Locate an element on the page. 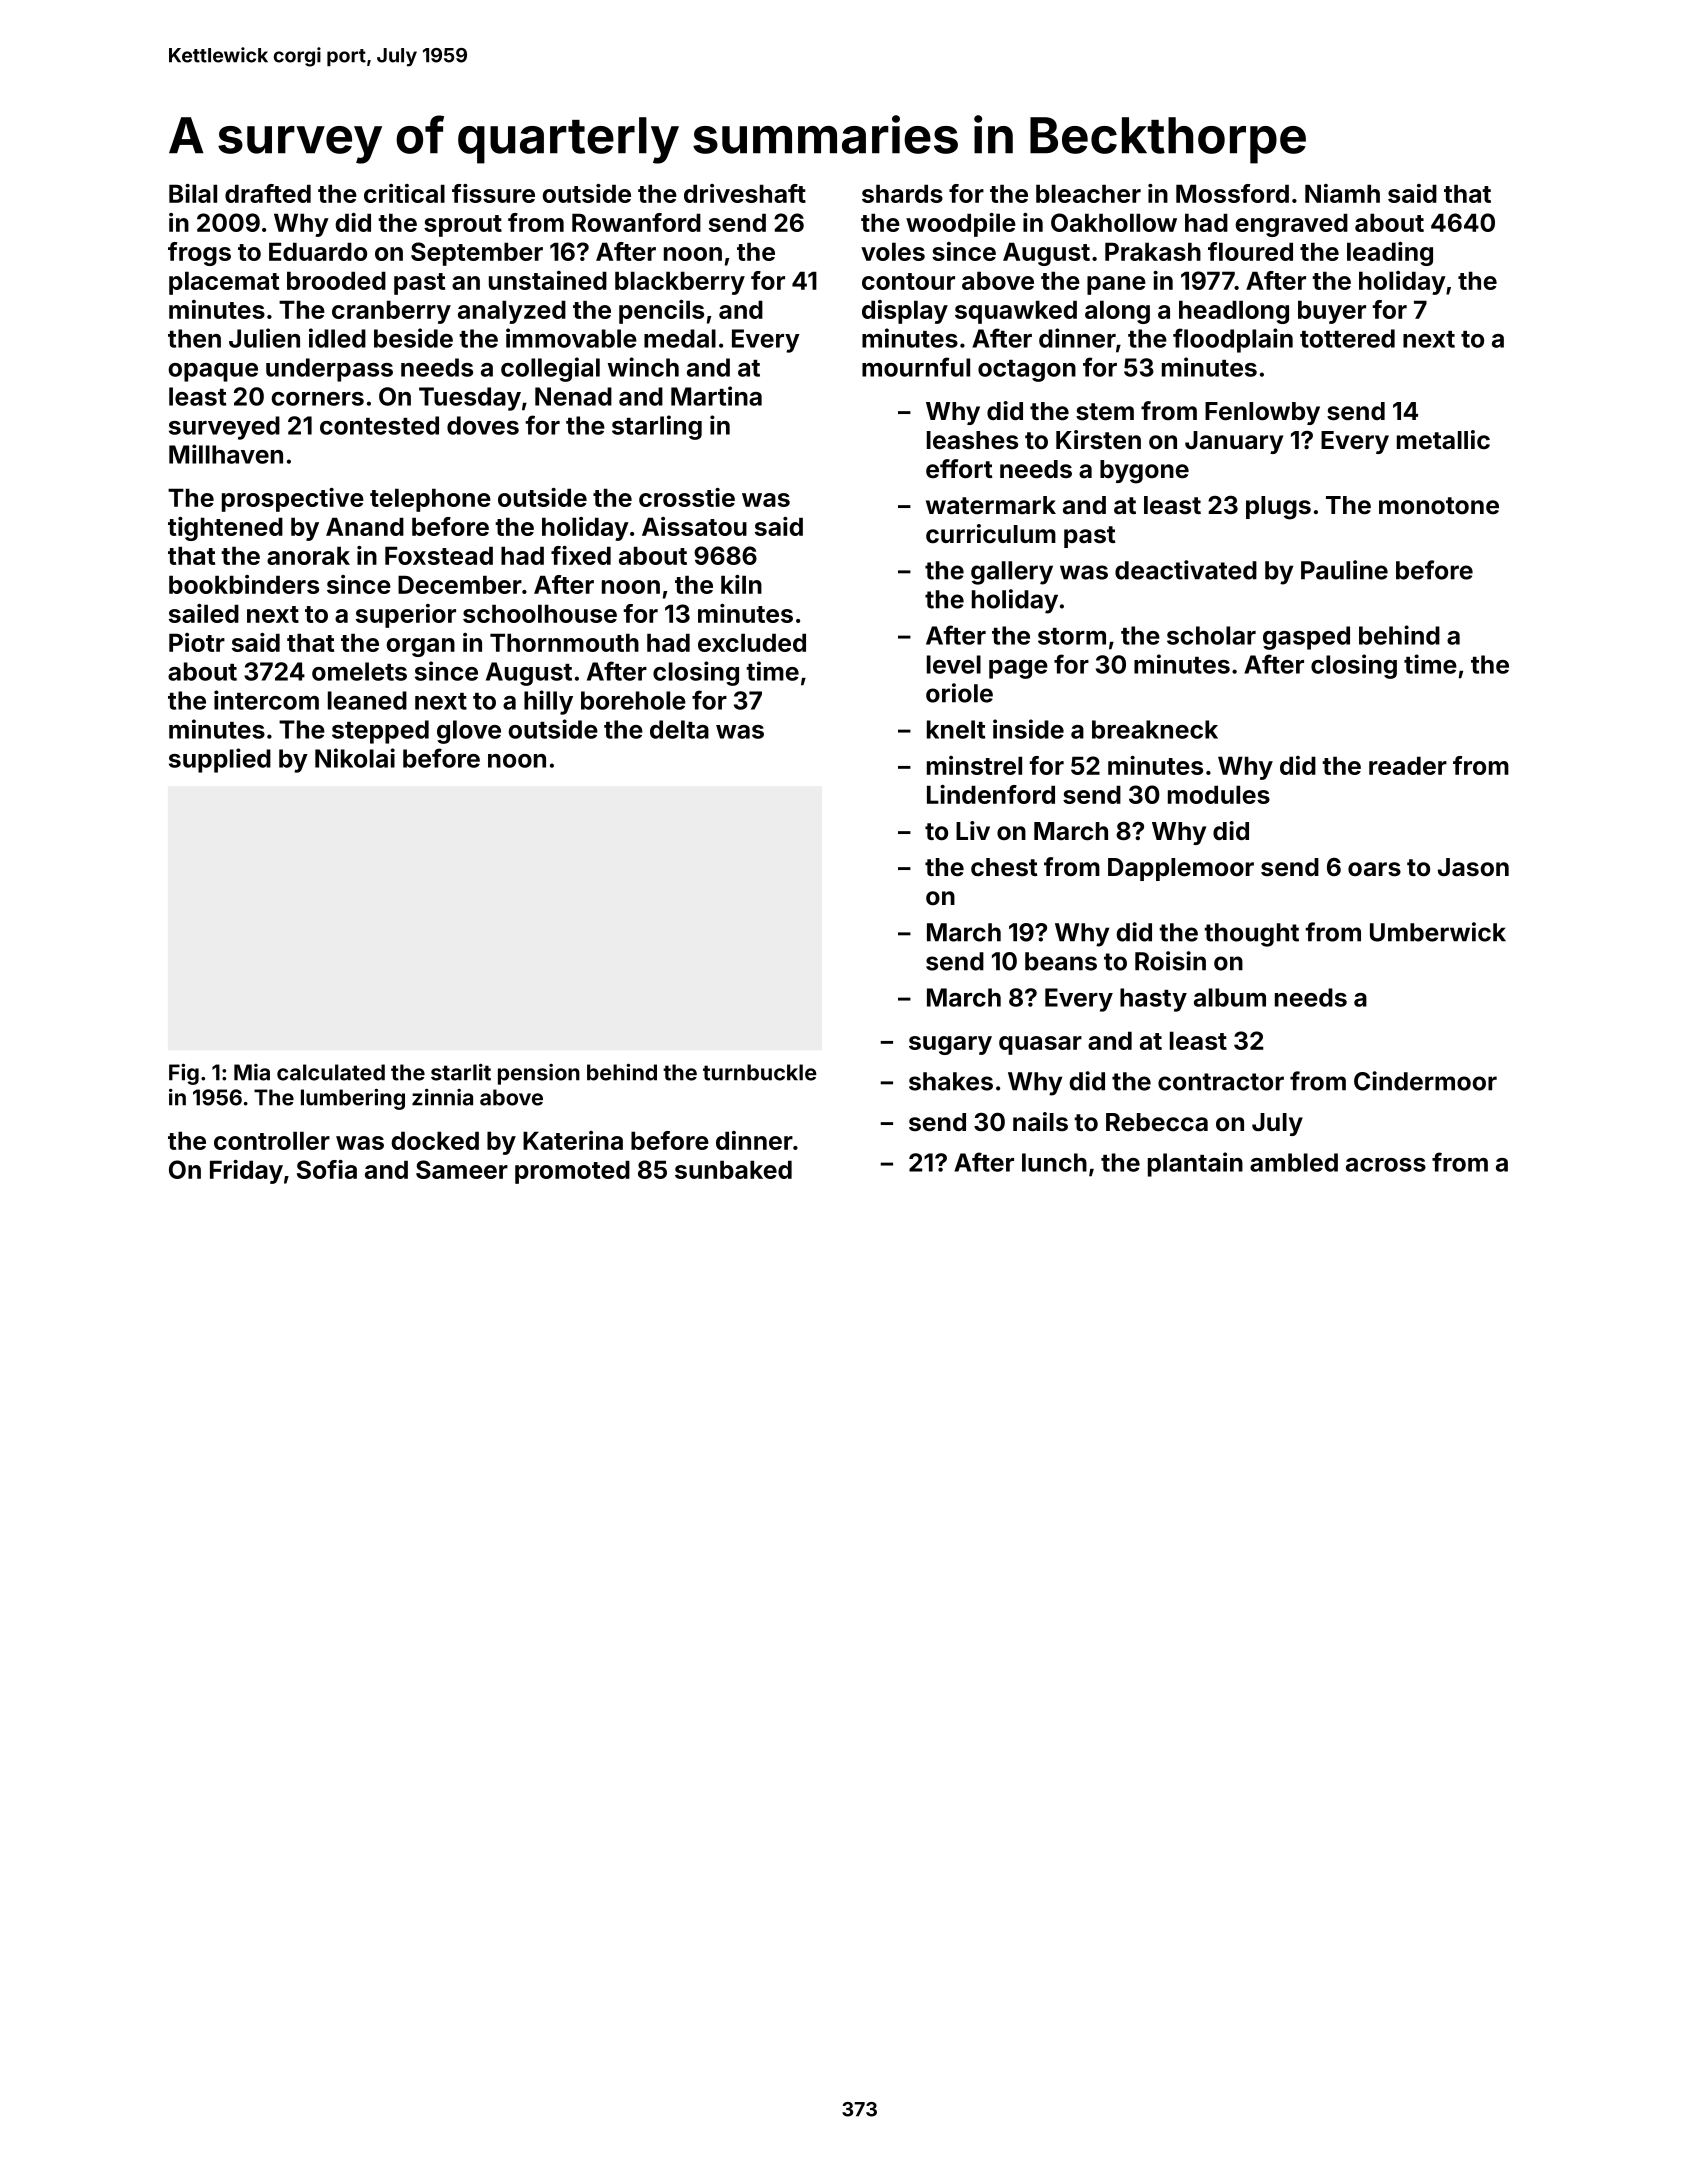  Niamh is located at coordinates (1342, 193).
